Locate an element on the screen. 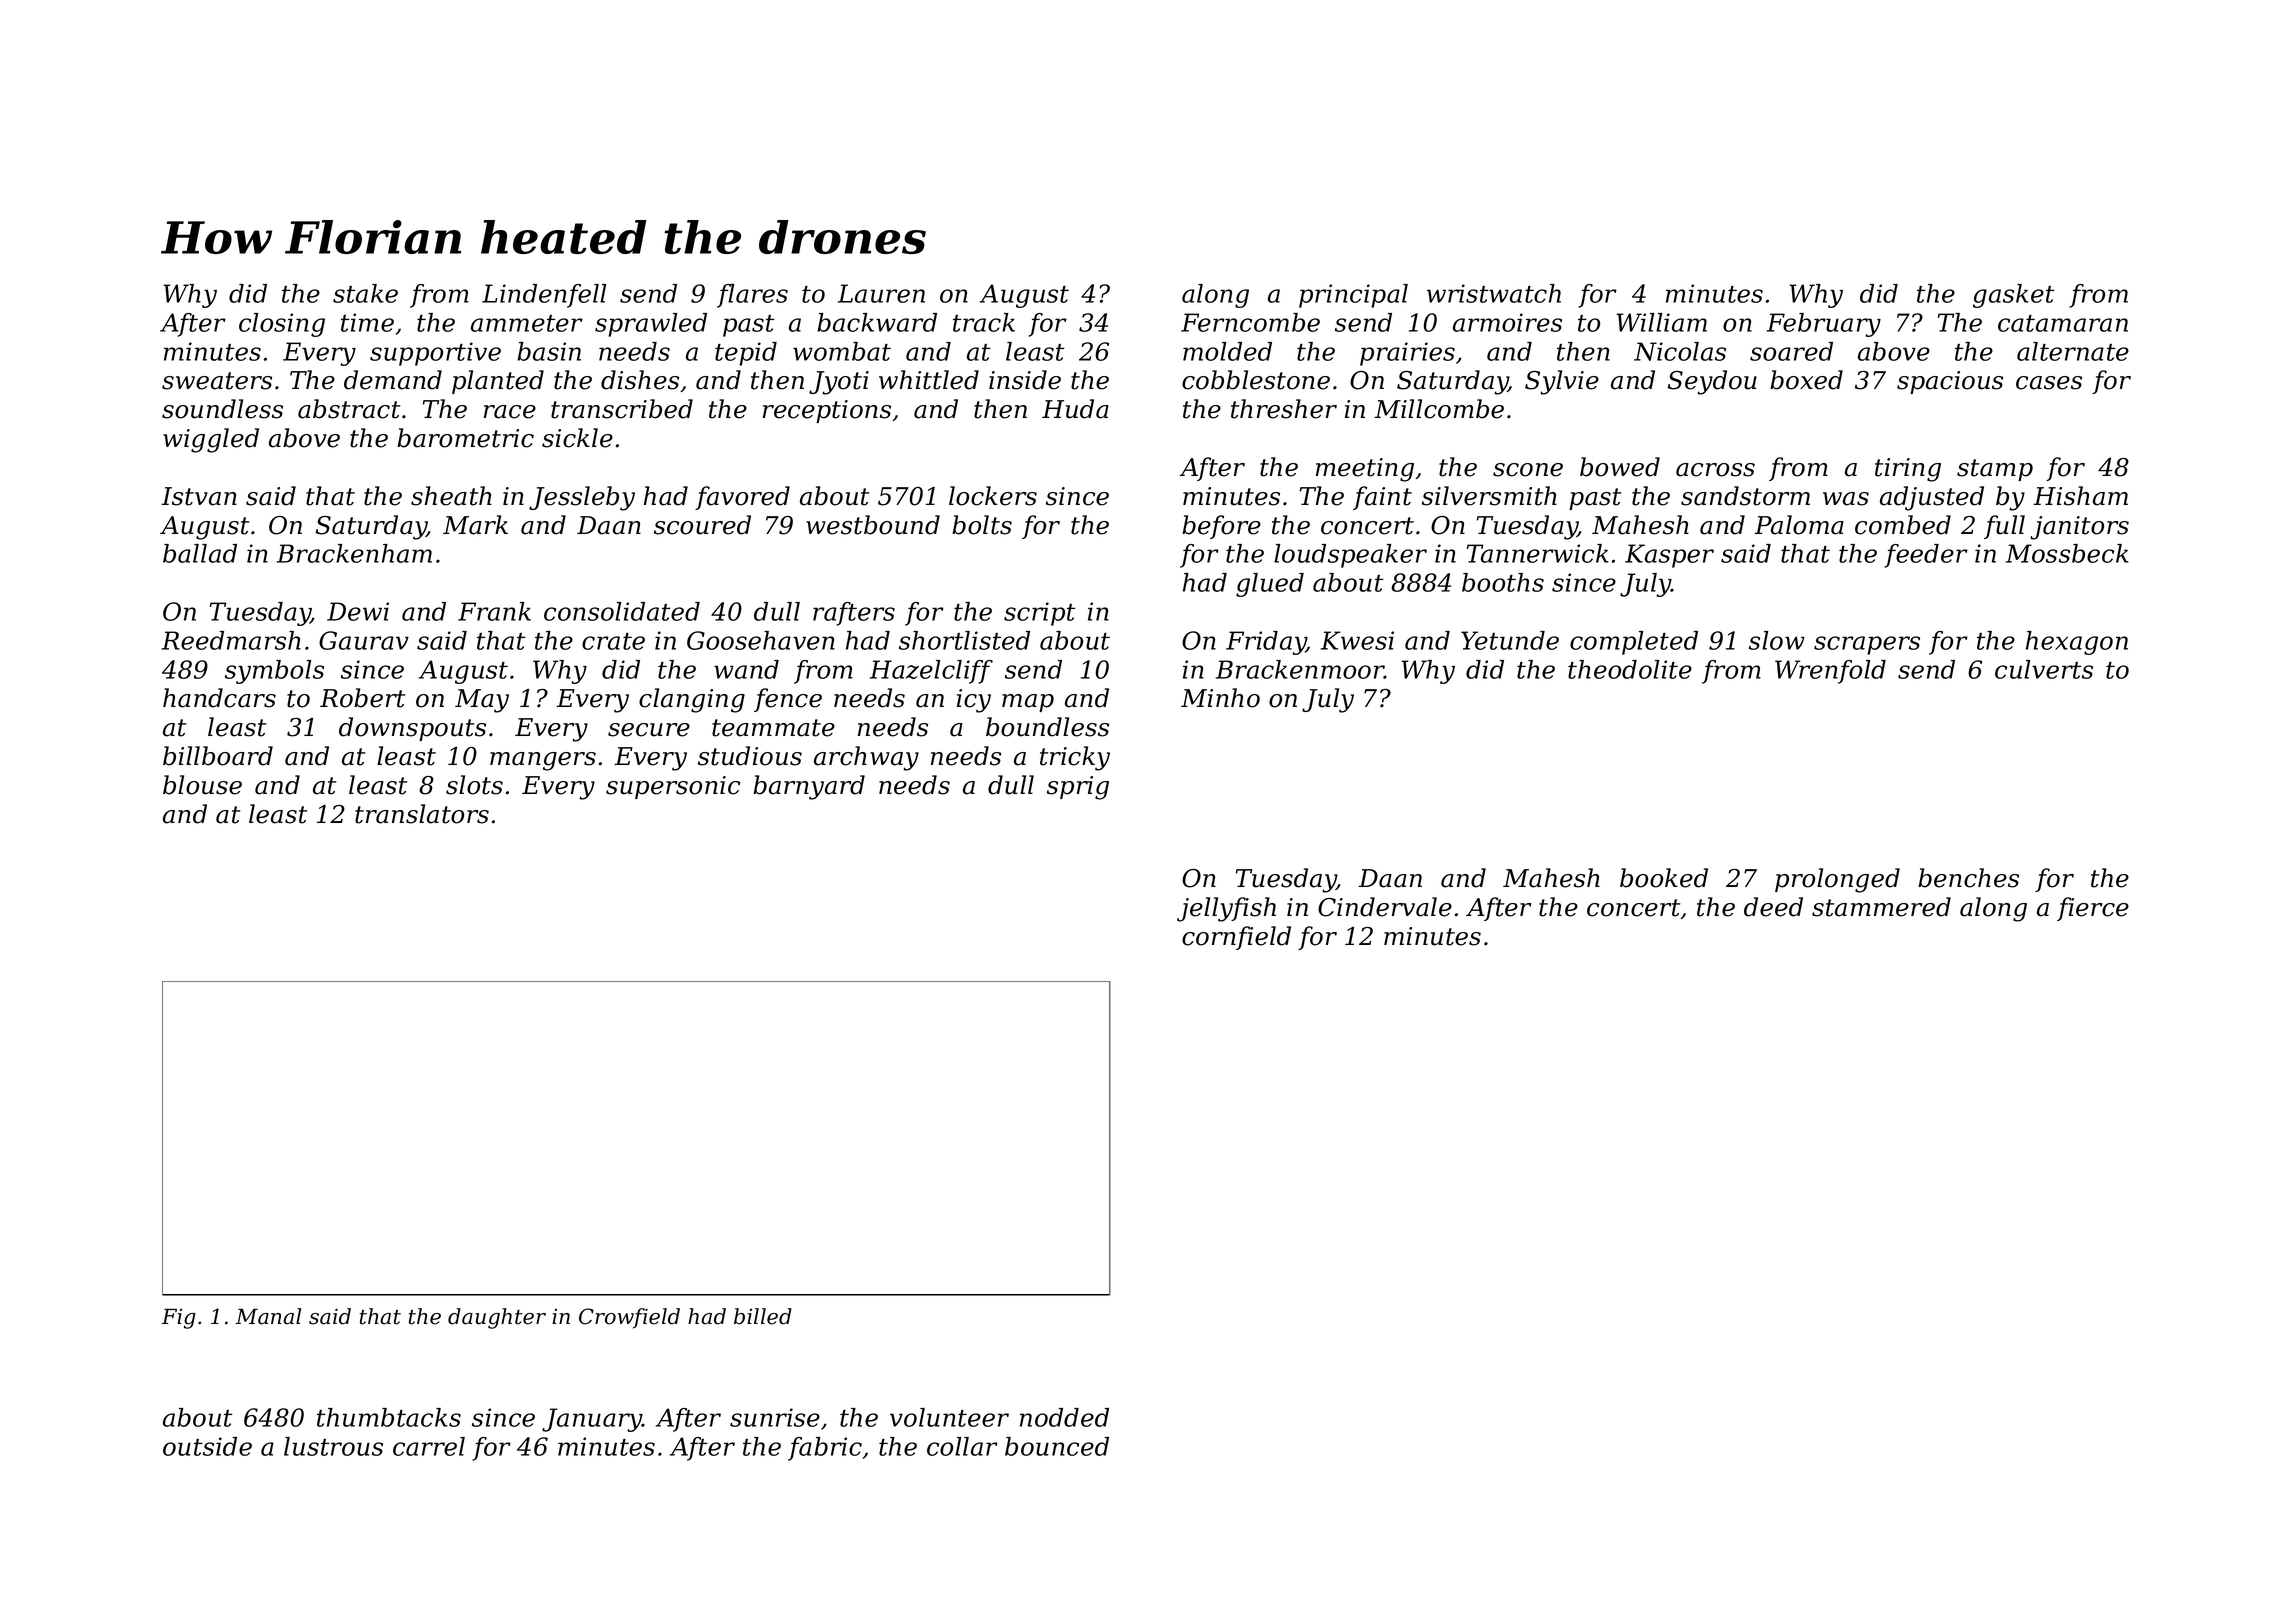 The image size is (2292, 1620). jellyfish is located at coordinates (1226, 909).
